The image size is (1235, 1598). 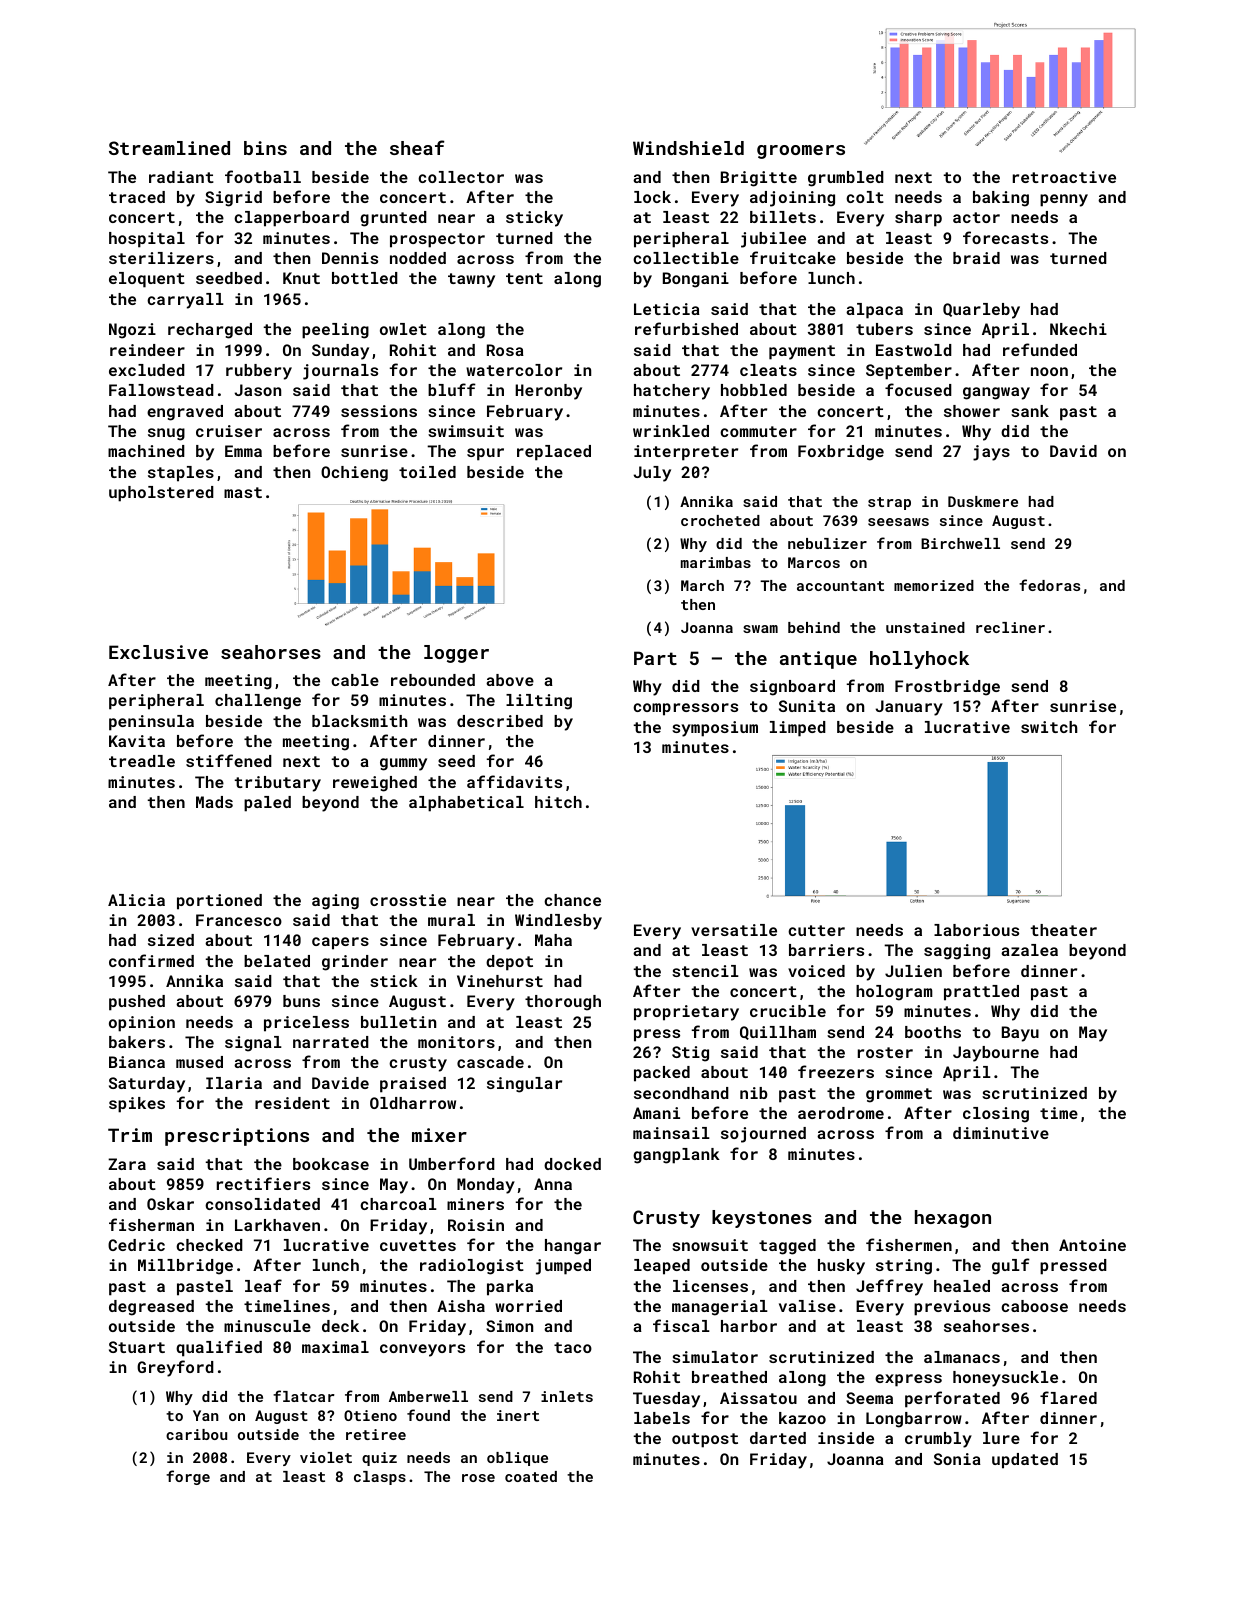 What do you see at coordinates (572, 1164) in the screenshot?
I see `docked` at bounding box center [572, 1164].
